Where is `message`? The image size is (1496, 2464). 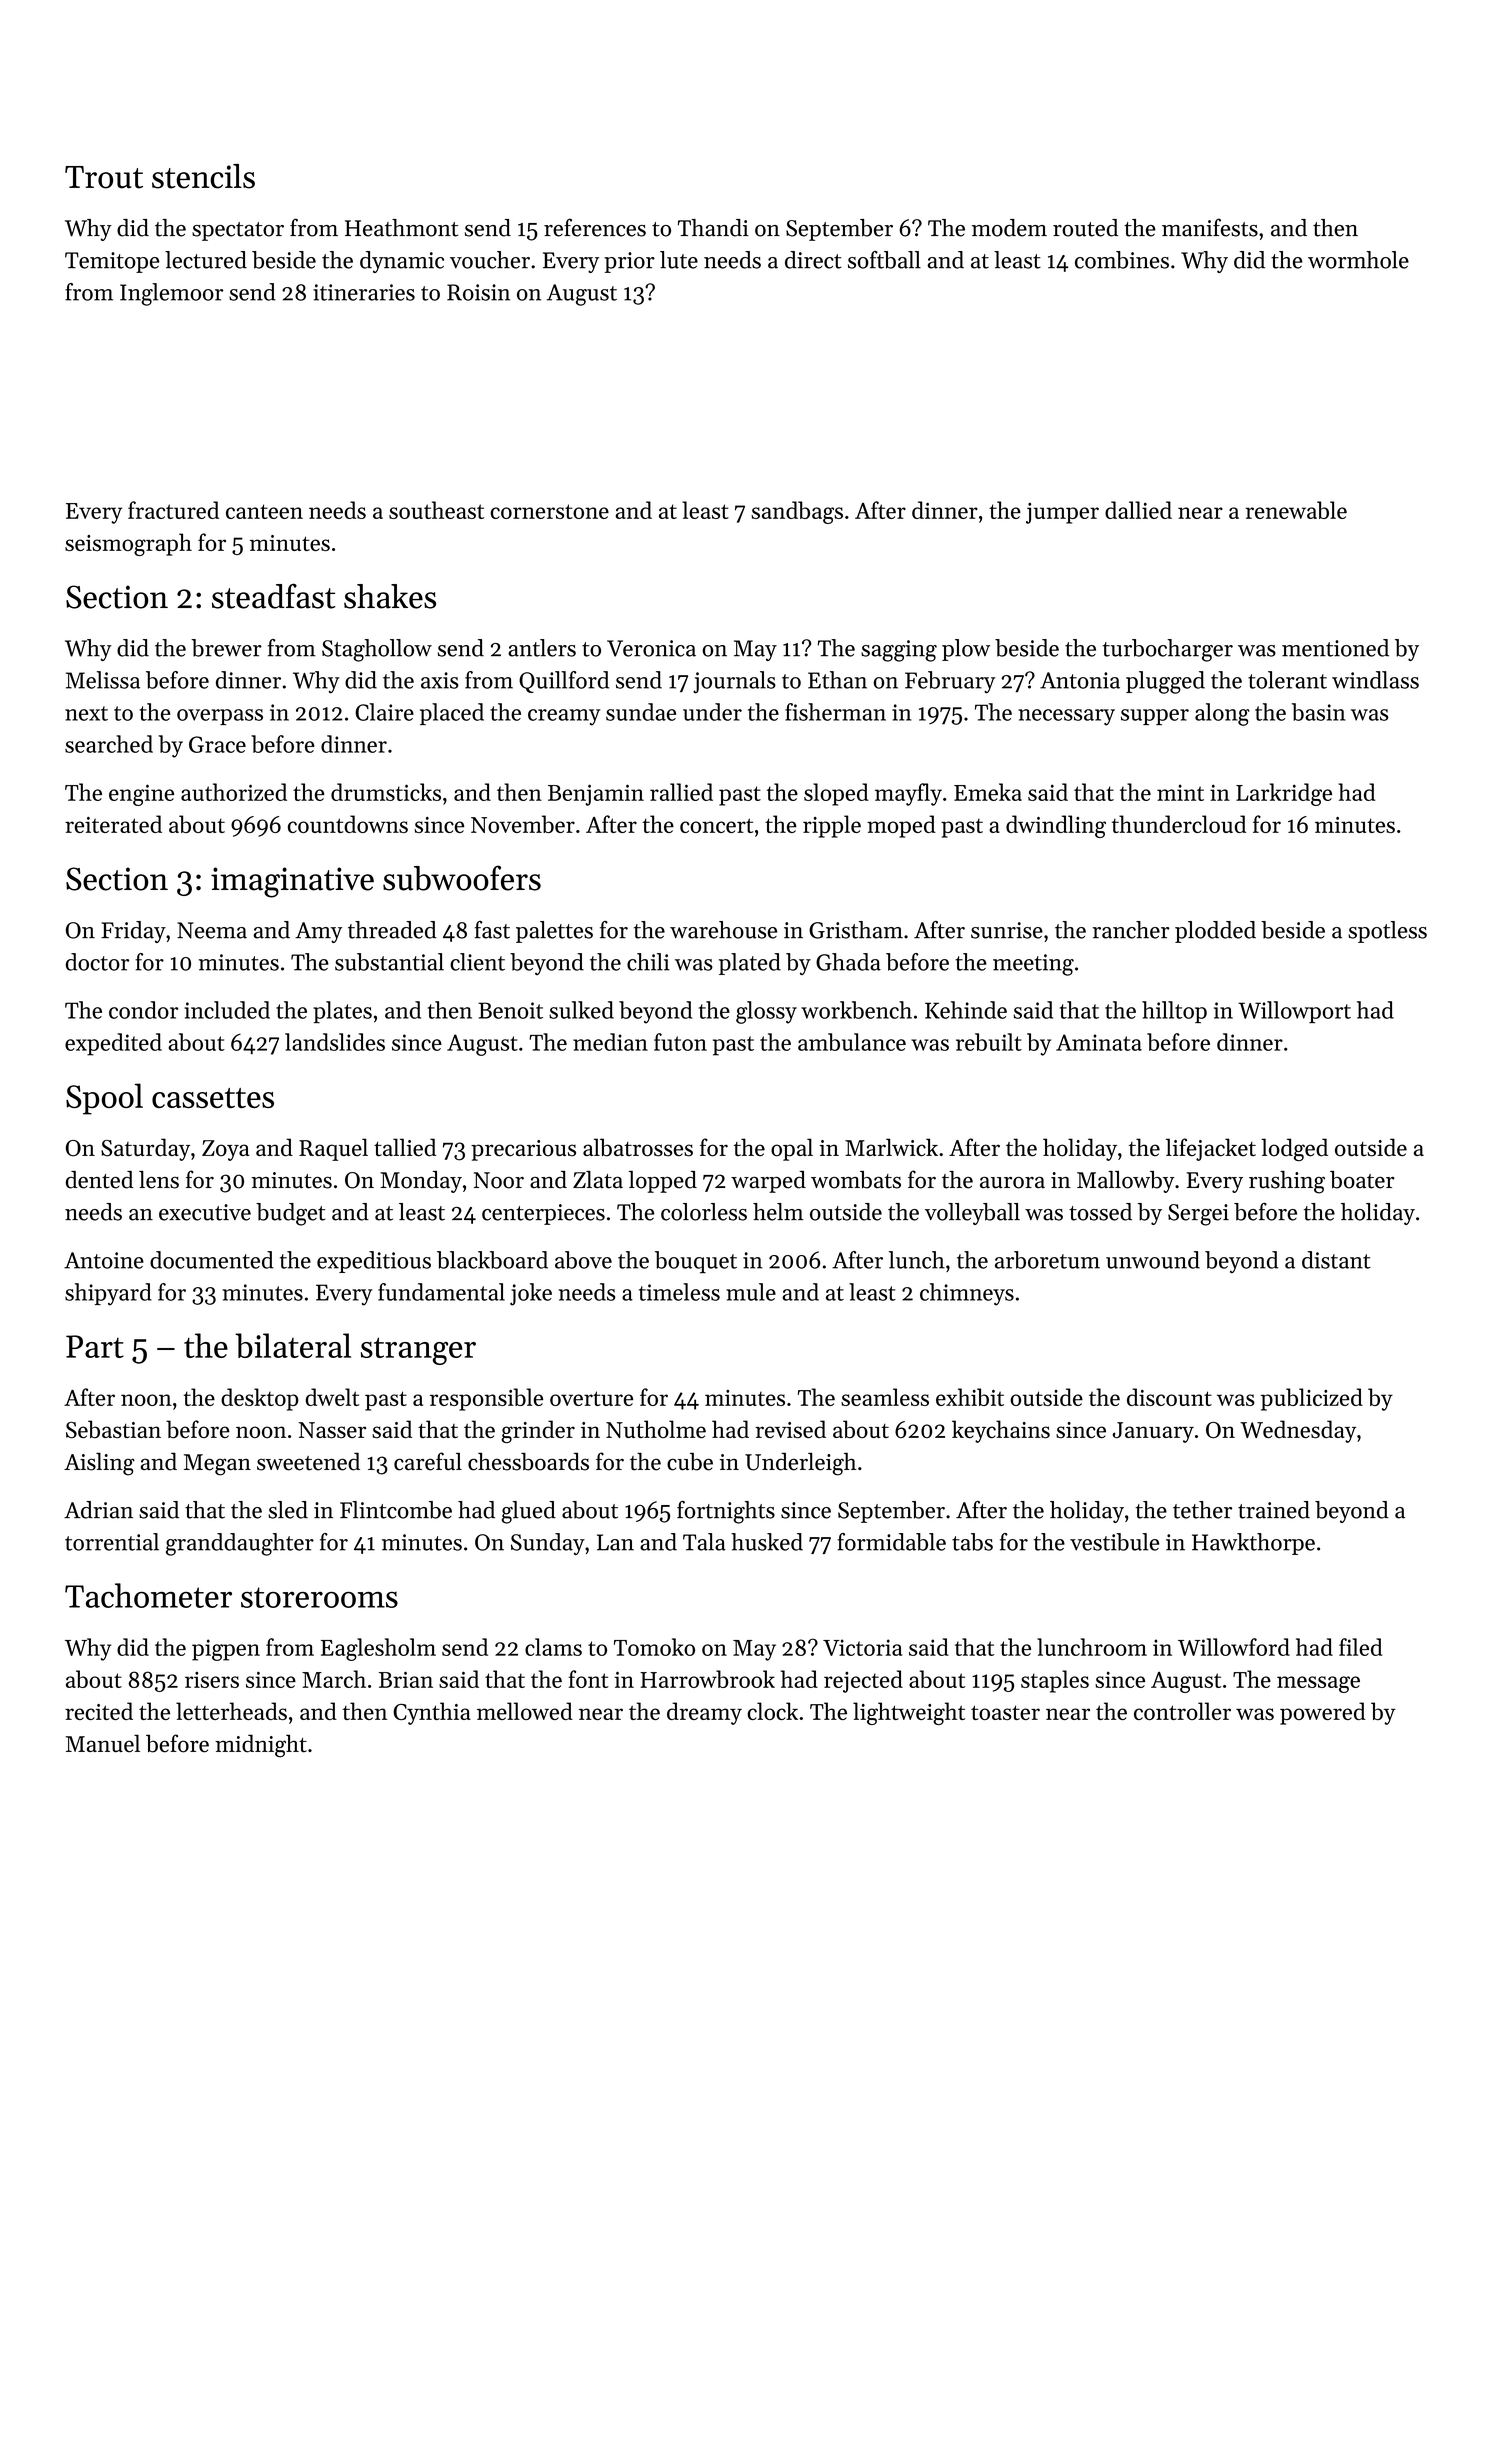 message is located at coordinates (1318, 1684).
